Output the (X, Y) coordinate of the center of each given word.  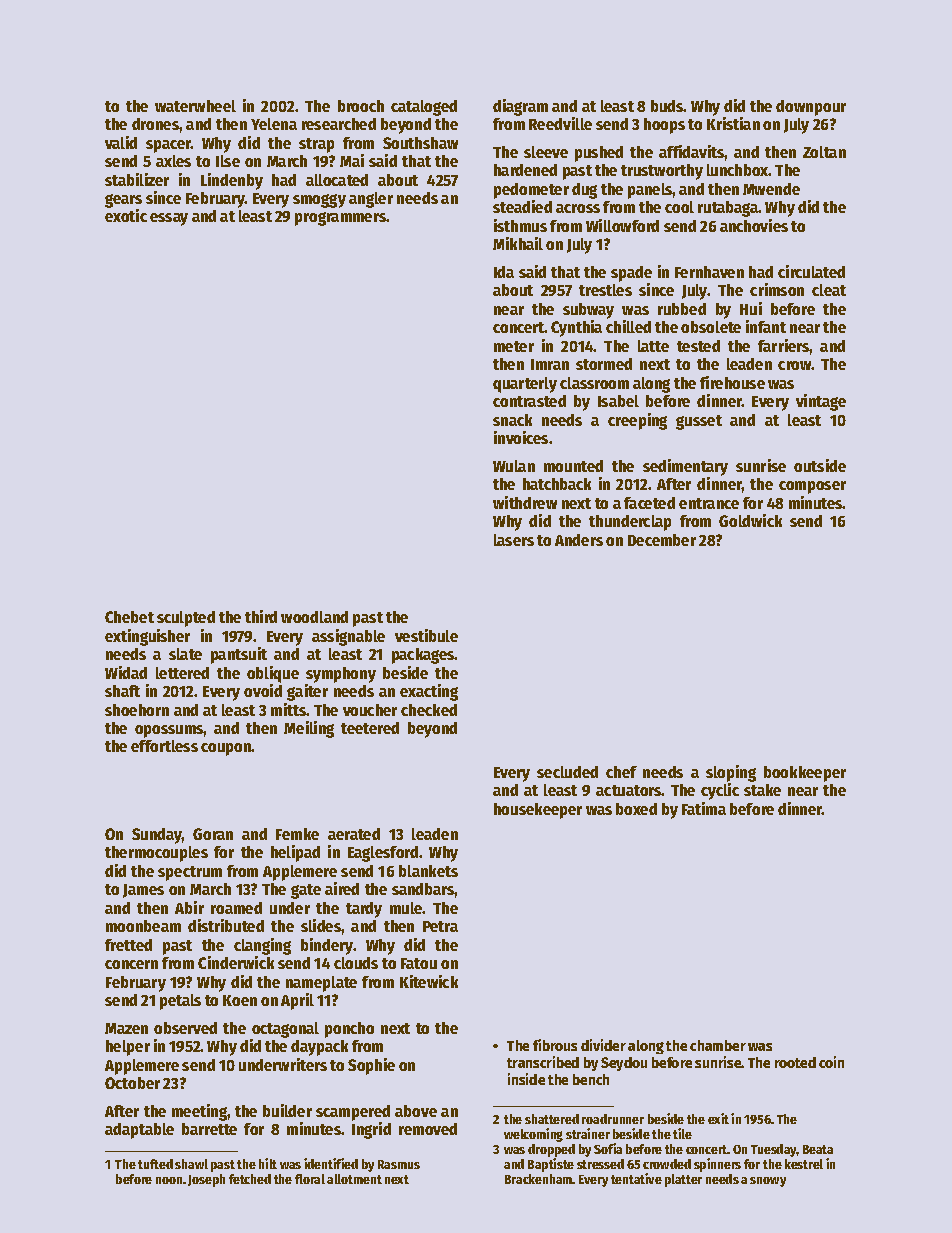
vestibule (426, 635)
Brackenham (539, 1179)
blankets (428, 871)
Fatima (704, 808)
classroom (594, 383)
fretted (128, 945)
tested (698, 346)
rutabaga (728, 209)
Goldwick (750, 520)
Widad (126, 672)
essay (169, 219)
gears (123, 201)
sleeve (546, 152)
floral (310, 1179)
